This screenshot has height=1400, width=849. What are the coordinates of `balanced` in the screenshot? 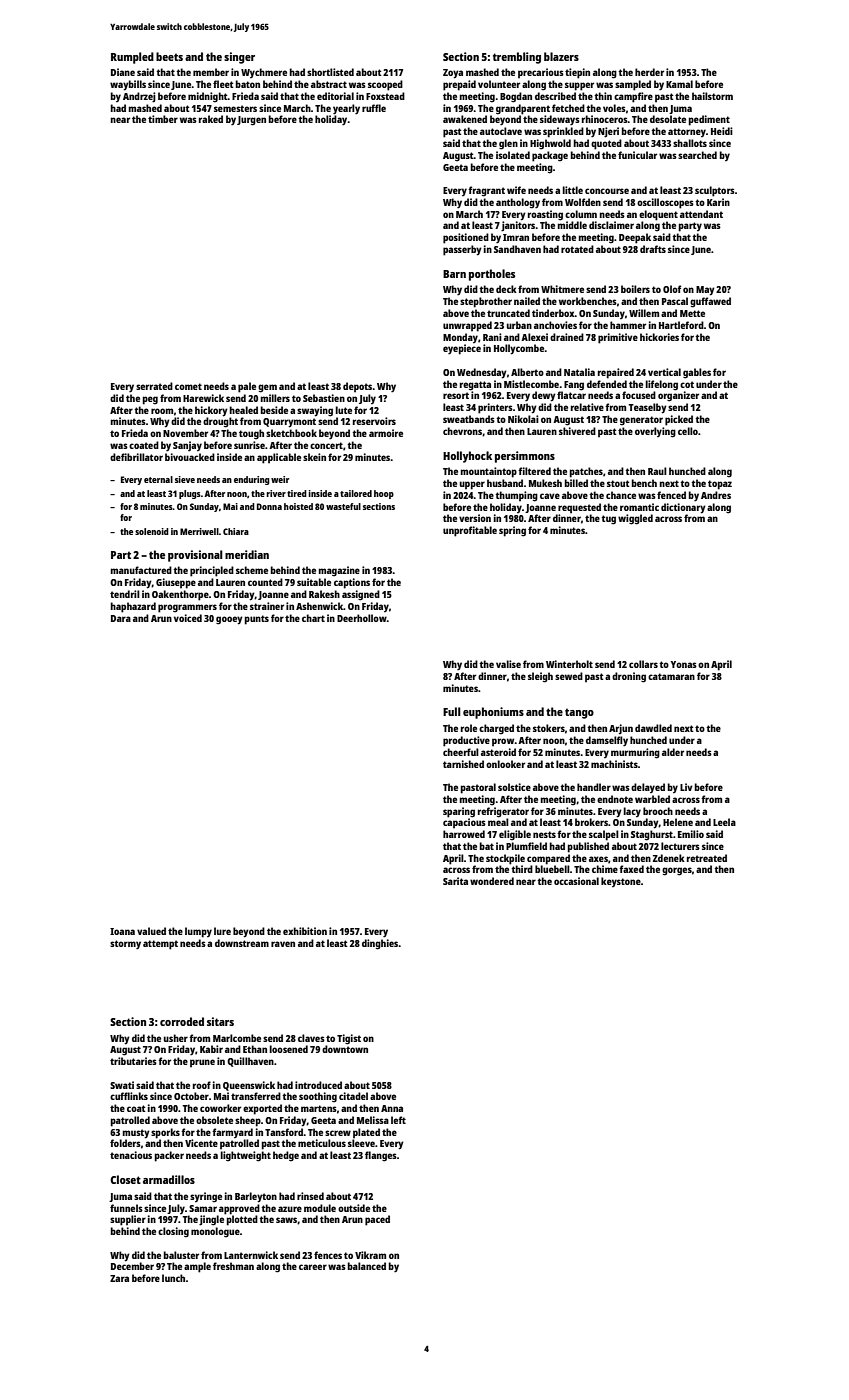 It's located at (367, 1266).
